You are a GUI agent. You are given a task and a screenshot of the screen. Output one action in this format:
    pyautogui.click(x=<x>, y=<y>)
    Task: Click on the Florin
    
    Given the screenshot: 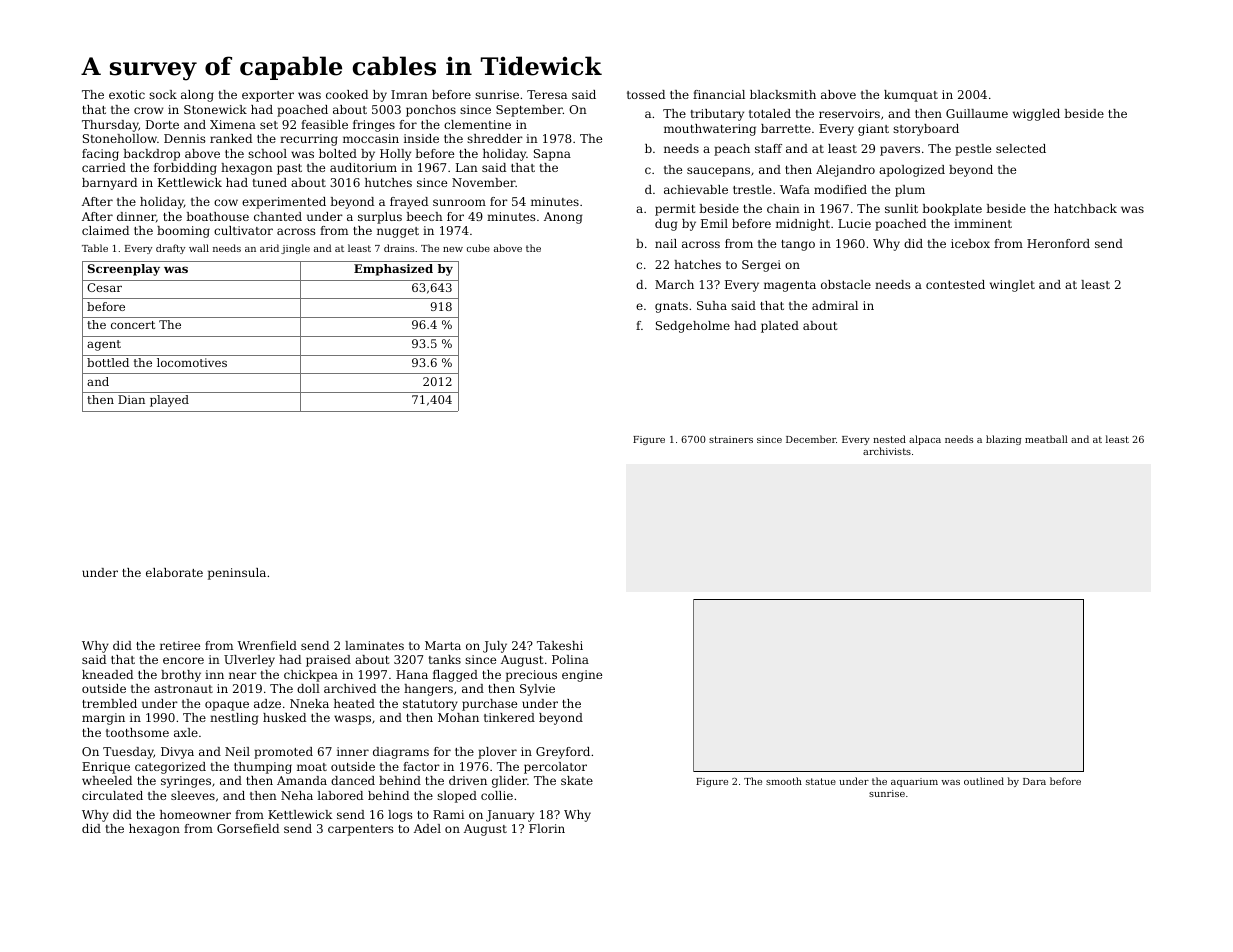 What is the action you would take?
    pyautogui.click(x=547, y=828)
